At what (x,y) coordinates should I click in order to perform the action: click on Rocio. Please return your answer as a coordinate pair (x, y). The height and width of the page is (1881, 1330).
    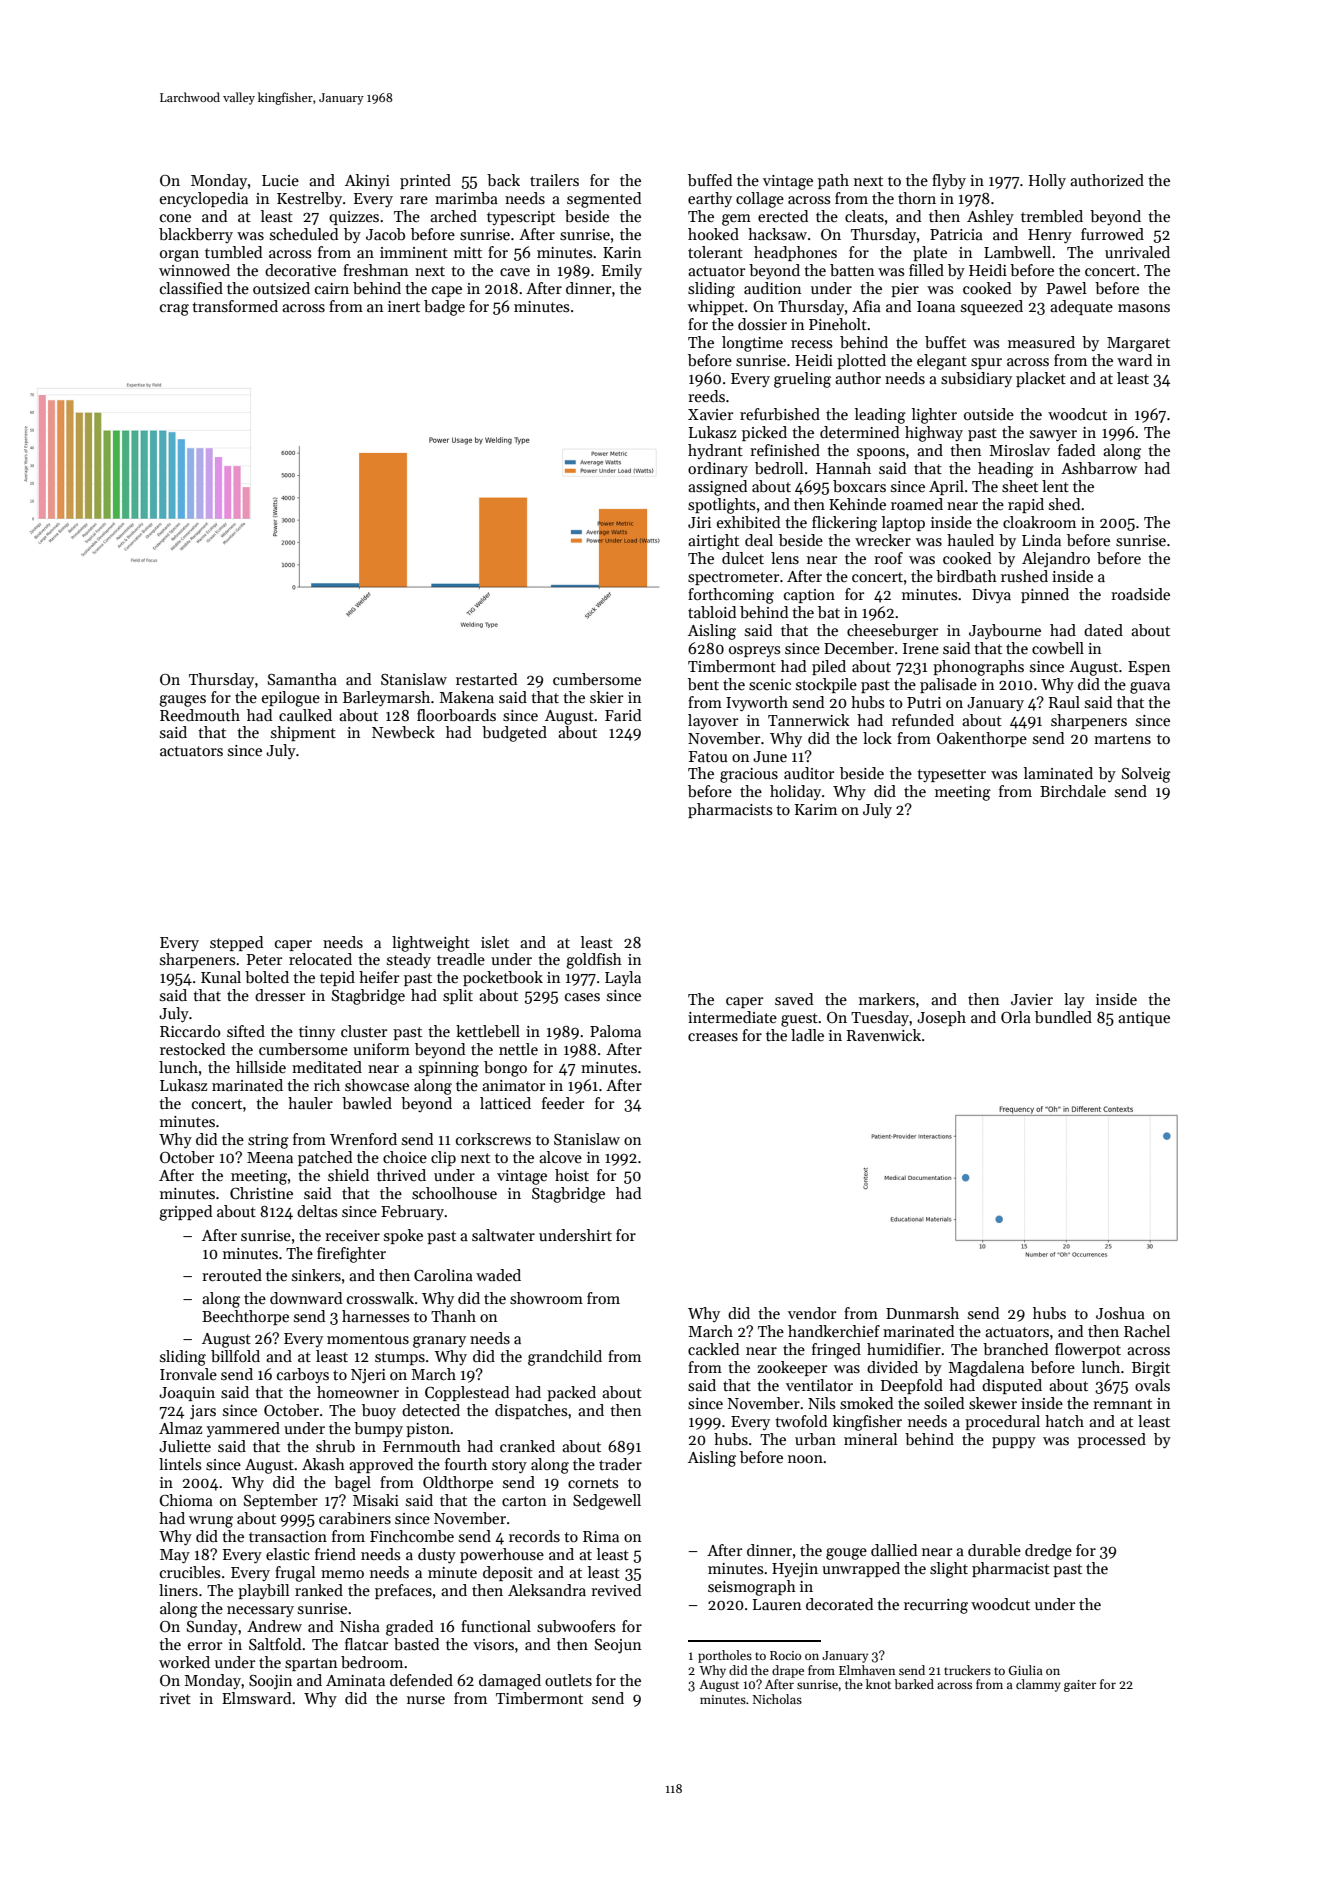
    Looking at the image, I should click on (785, 1655).
